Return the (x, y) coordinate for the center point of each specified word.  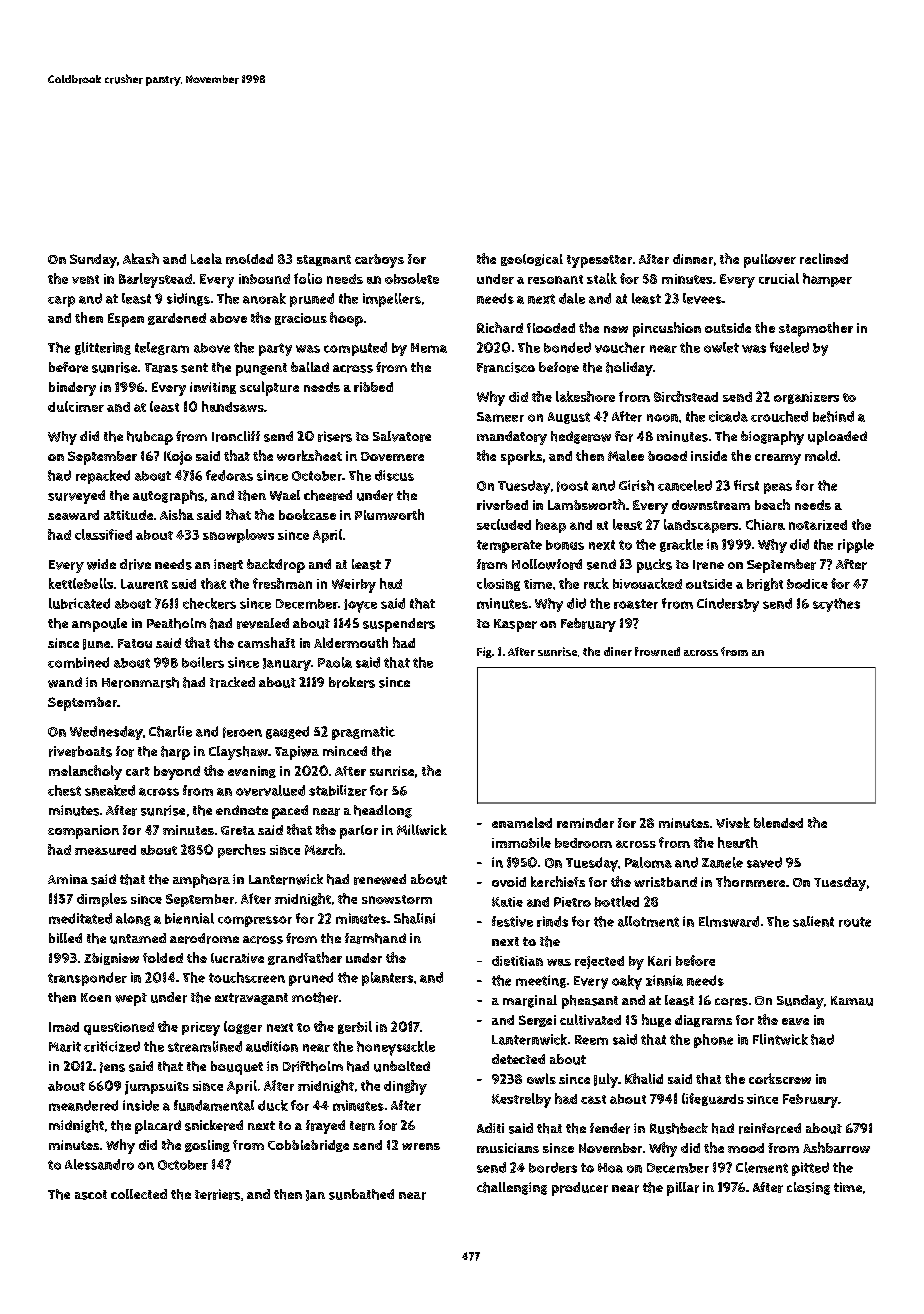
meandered (83, 1105)
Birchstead (686, 396)
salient (813, 921)
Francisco (506, 367)
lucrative (237, 958)
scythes (836, 605)
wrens (421, 1146)
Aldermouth (351, 642)
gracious (301, 319)
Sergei (537, 1021)
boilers (203, 662)
